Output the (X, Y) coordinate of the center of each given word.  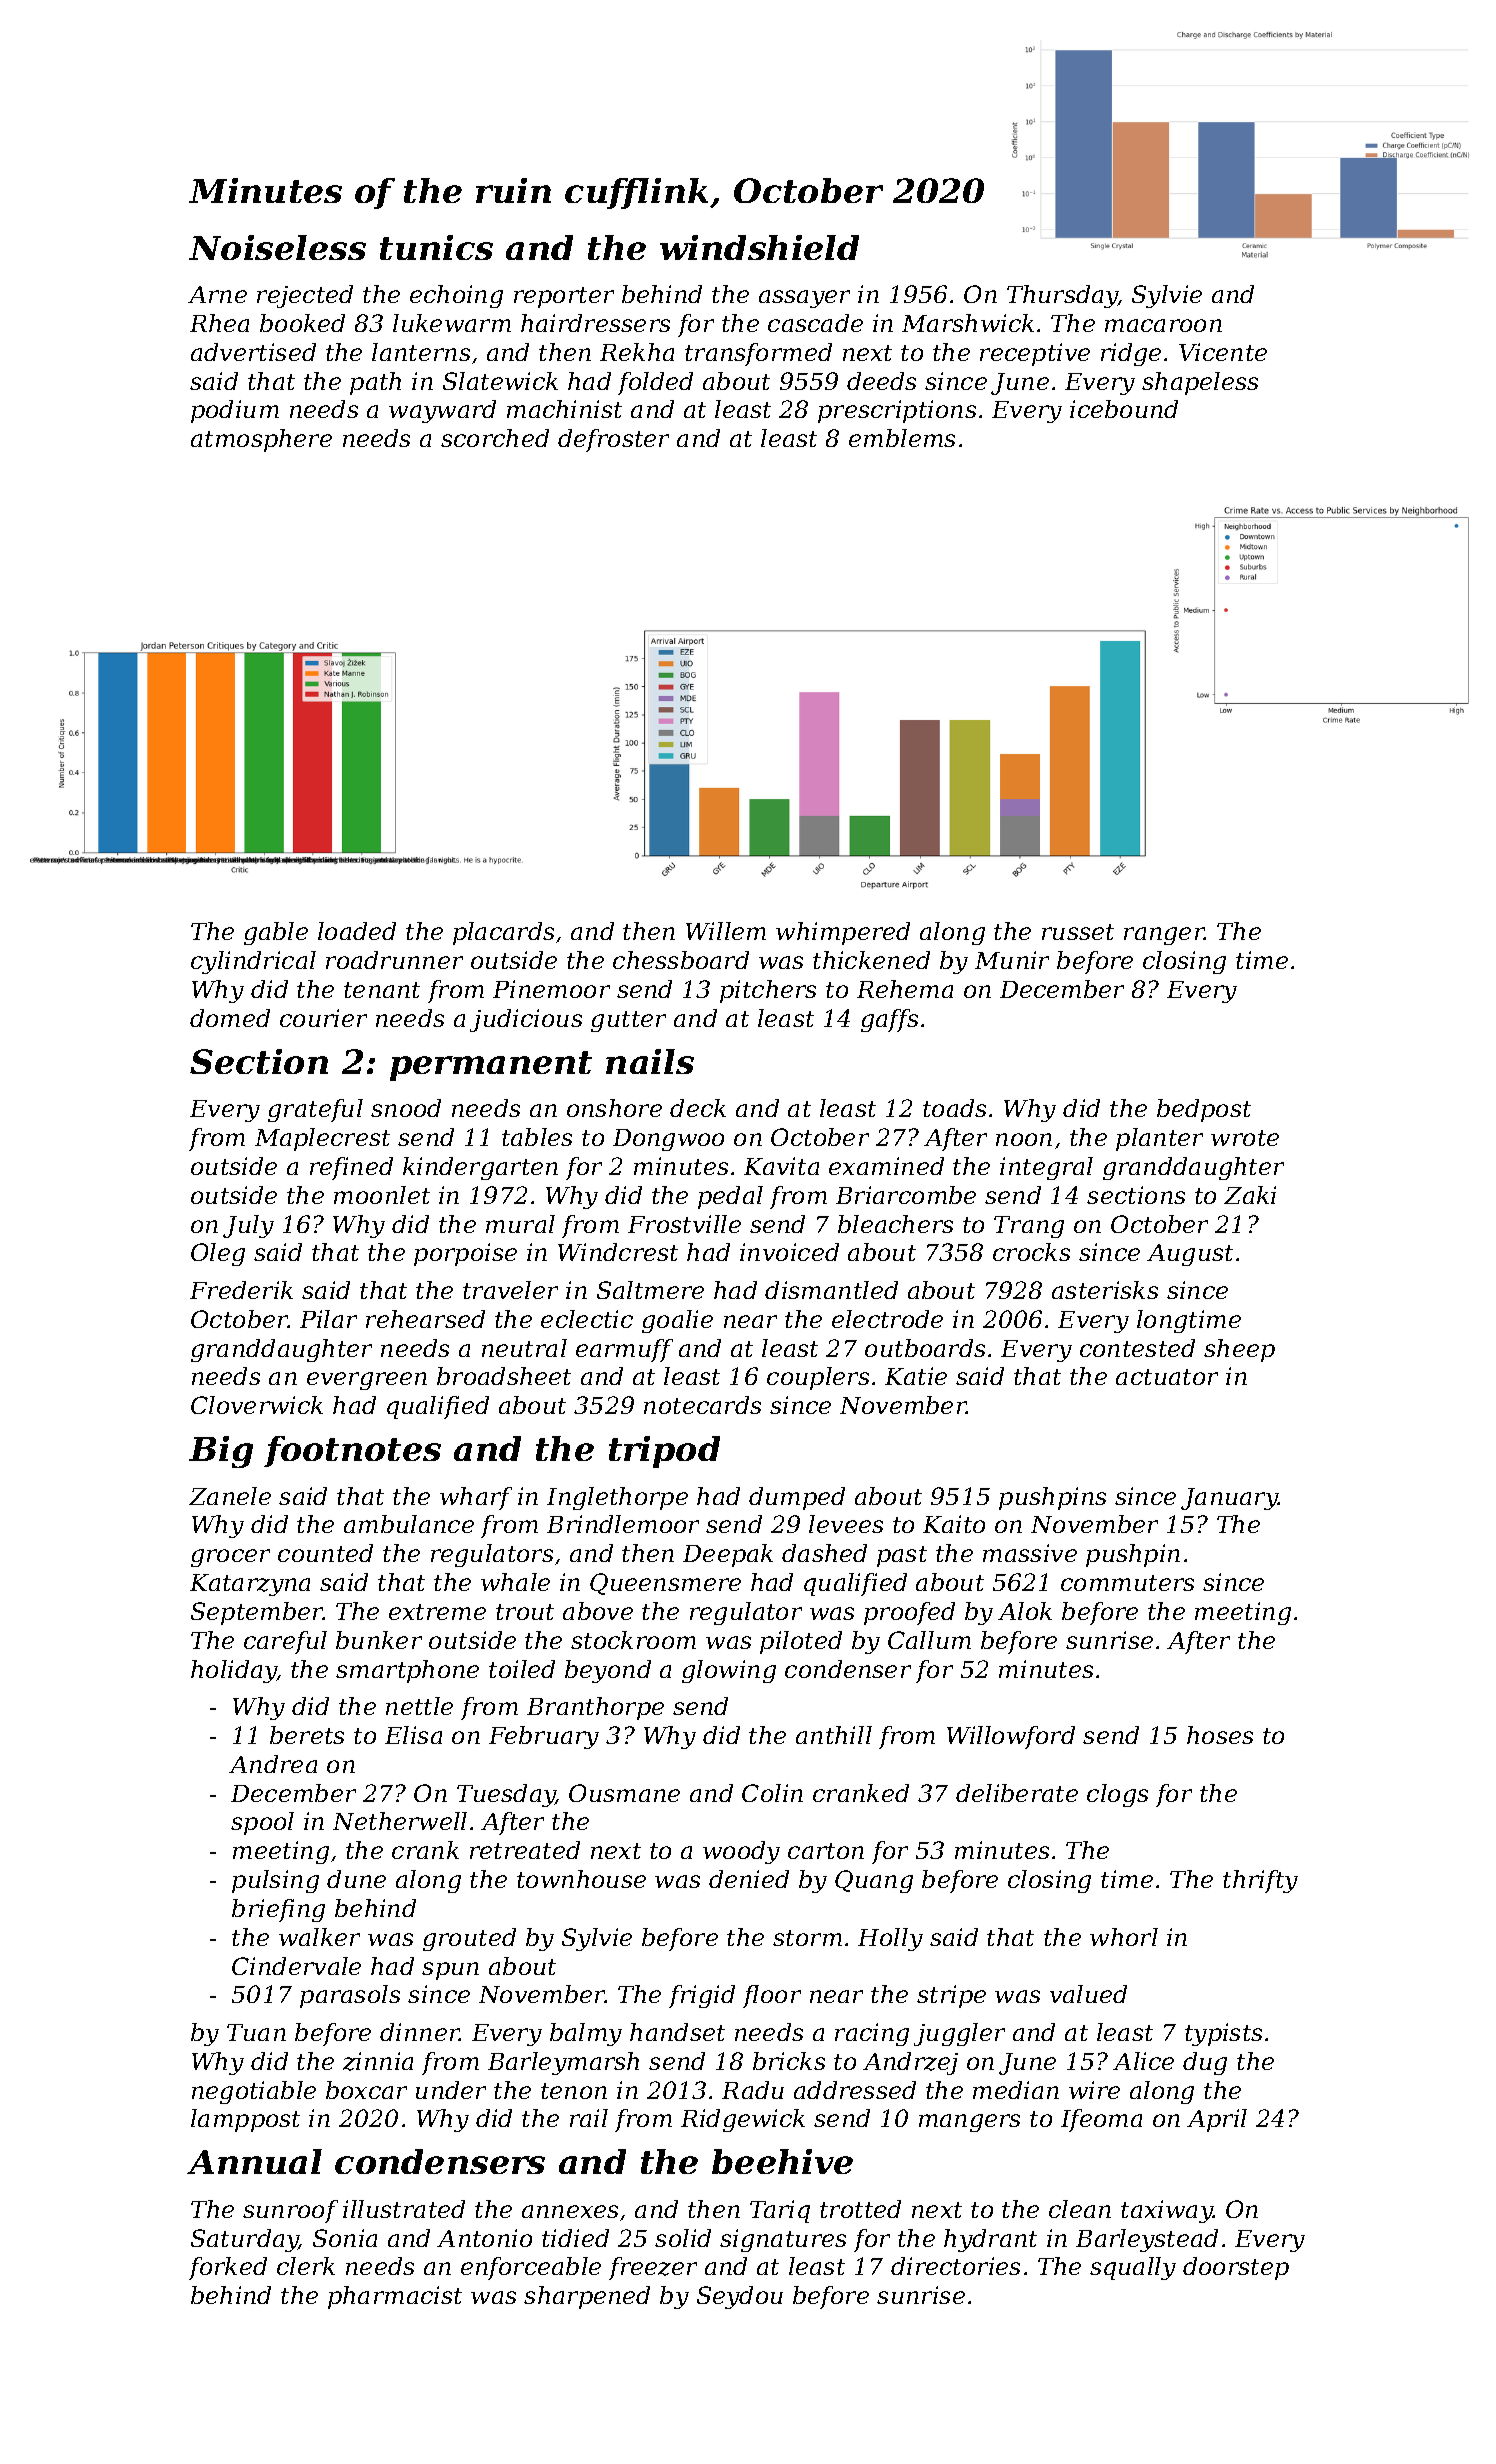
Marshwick (968, 323)
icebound (1124, 409)
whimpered (843, 933)
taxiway (1167, 2211)
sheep (1239, 1350)
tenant (382, 990)
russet (1078, 932)
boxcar (366, 2090)
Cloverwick (257, 1405)
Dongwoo (668, 1140)
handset (677, 2032)
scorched (495, 438)
